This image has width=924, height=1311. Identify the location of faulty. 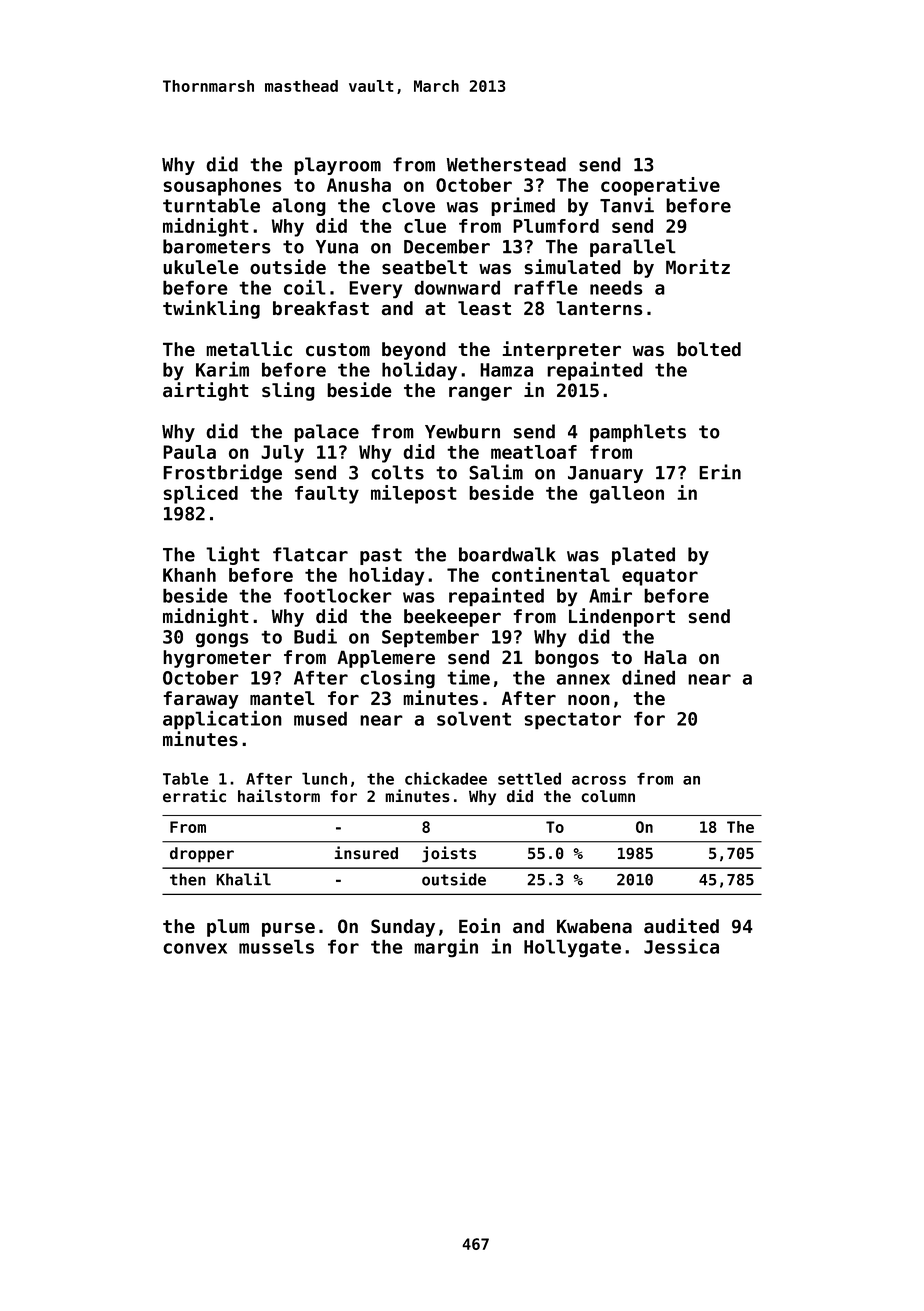
(327, 495).
